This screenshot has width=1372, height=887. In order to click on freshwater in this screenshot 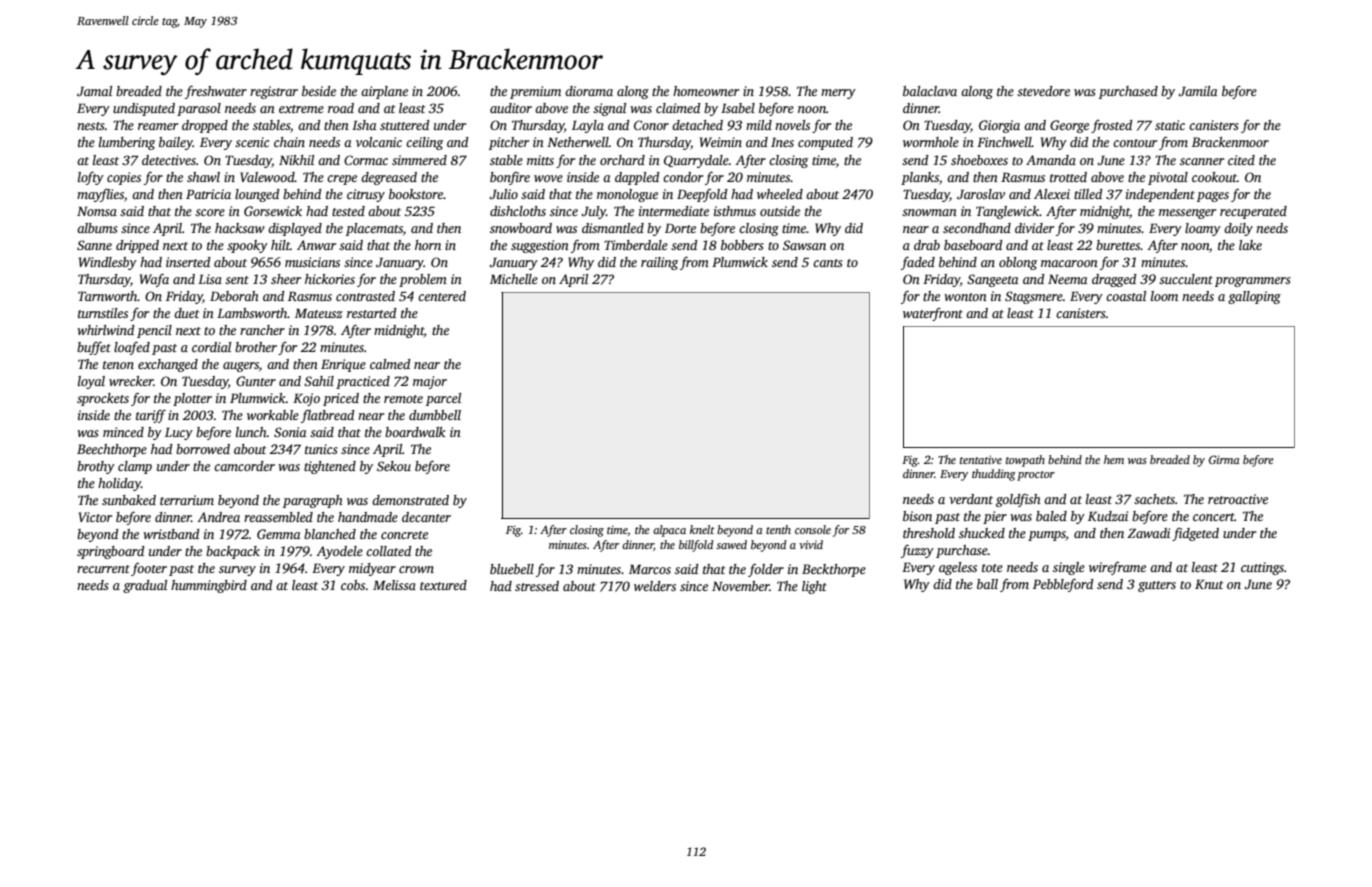, I will do `click(216, 92)`.
